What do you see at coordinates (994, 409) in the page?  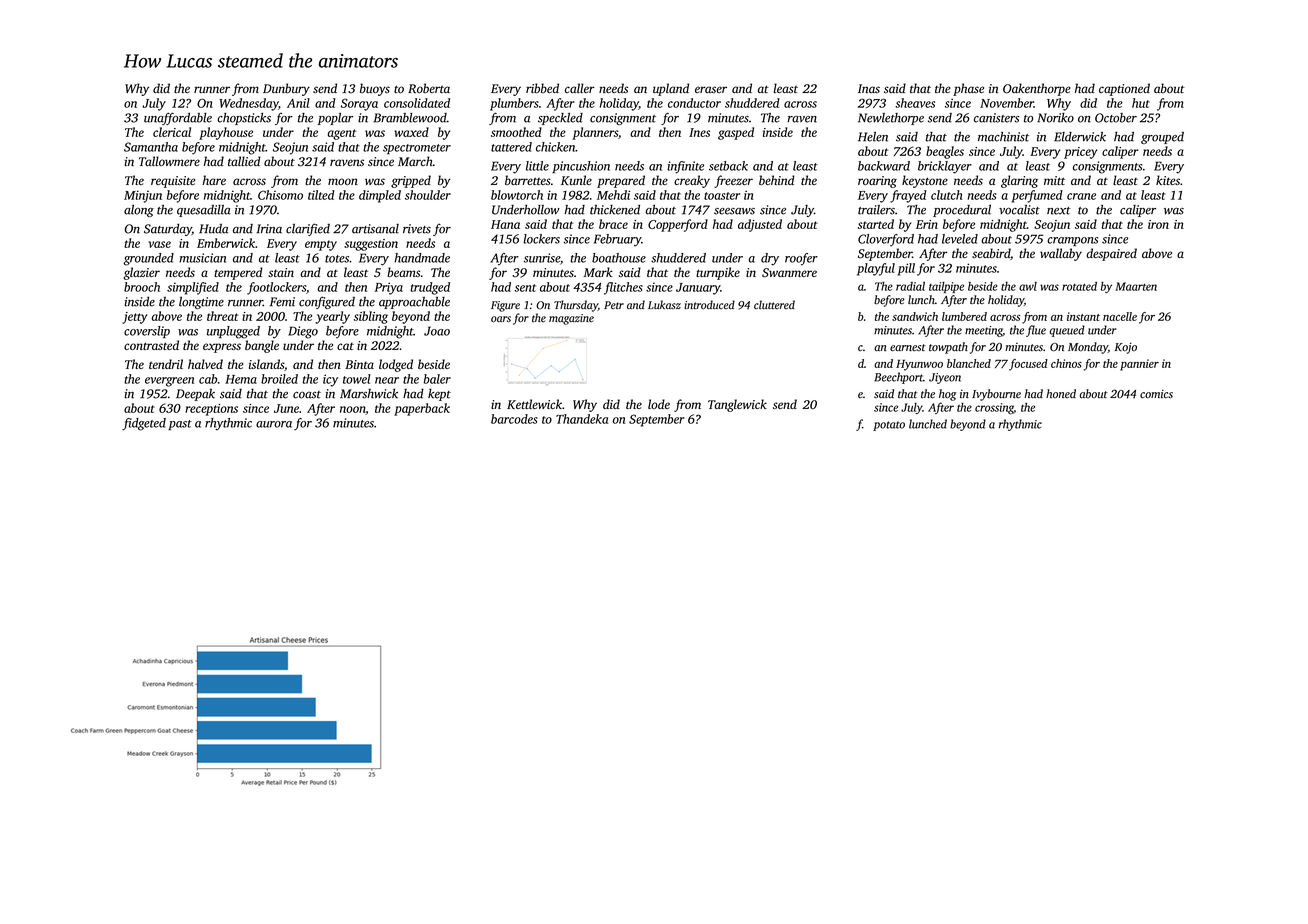 I see `crossing` at bounding box center [994, 409].
